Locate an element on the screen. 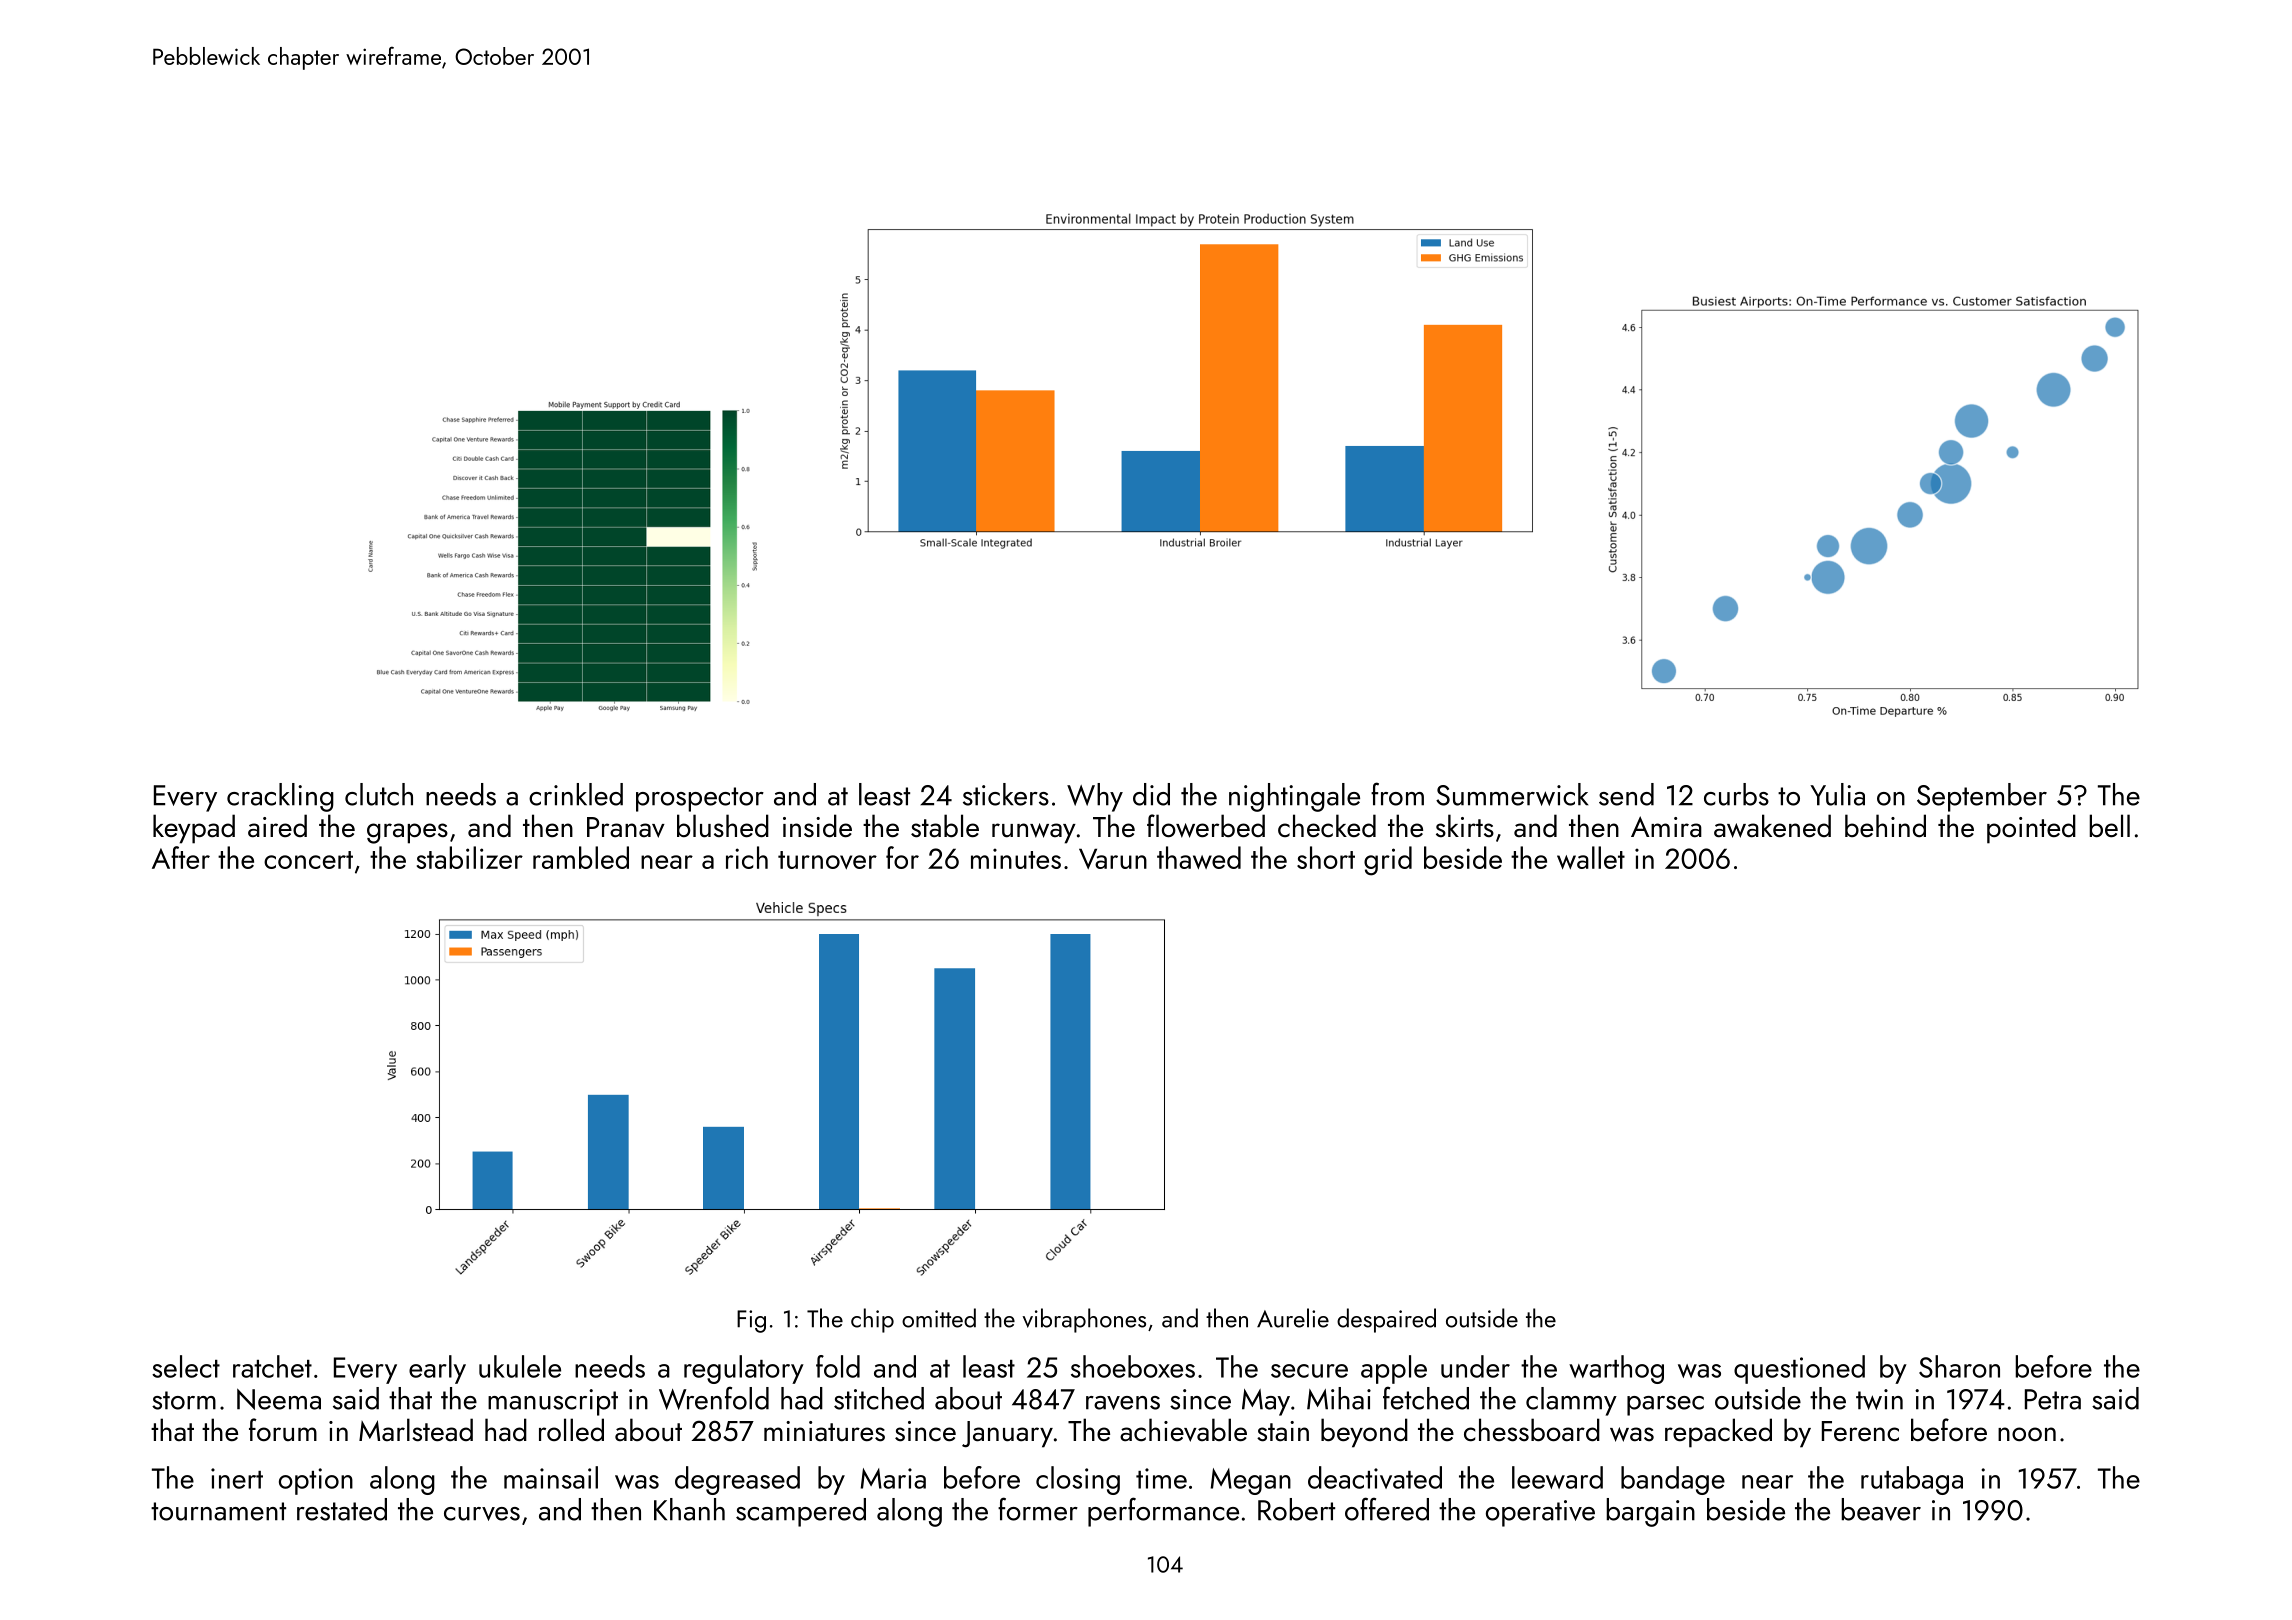 This screenshot has width=2292, height=1620. pointed is located at coordinates (2031, 829).
